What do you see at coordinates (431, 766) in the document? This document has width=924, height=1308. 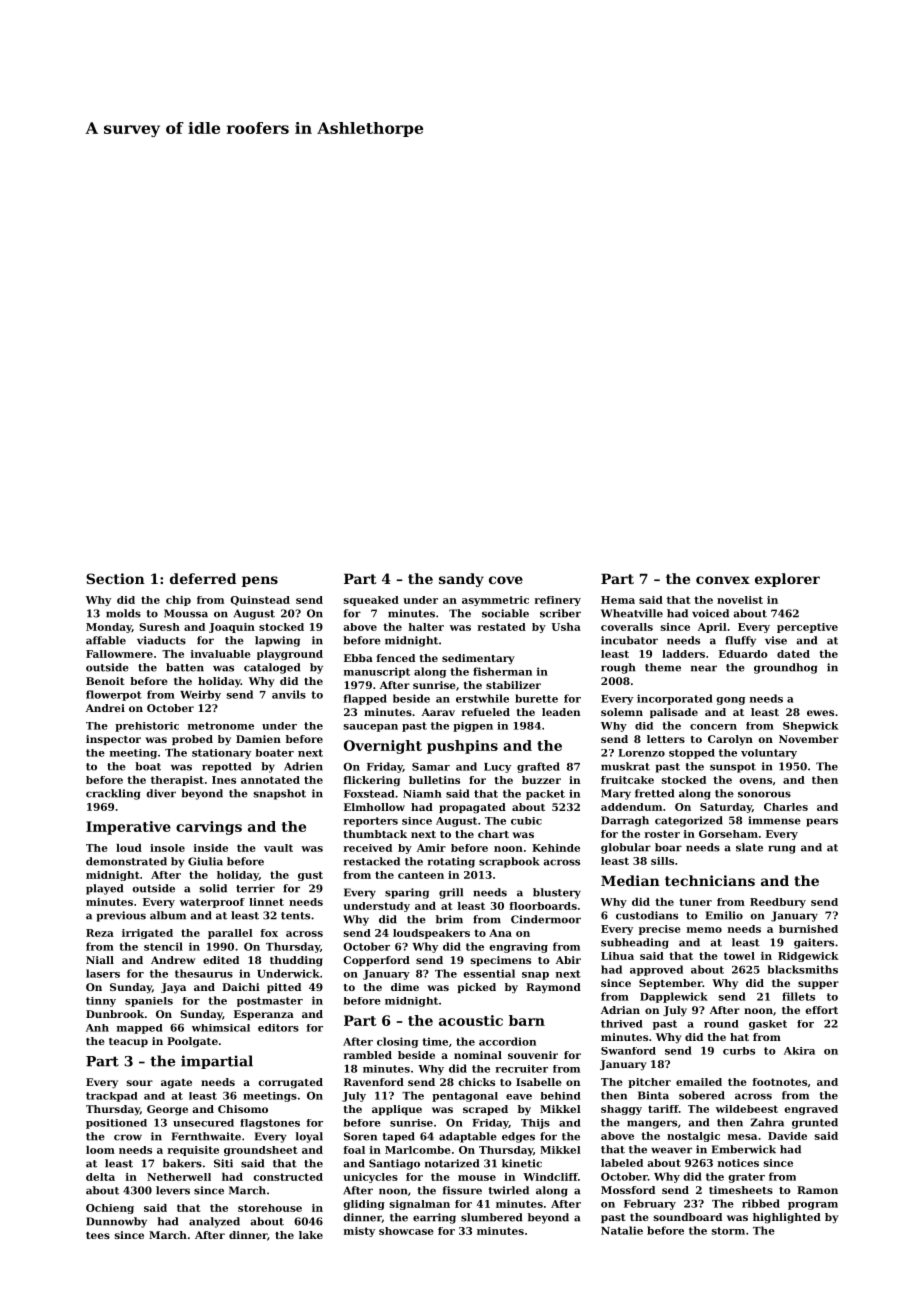 I see `Samar` at bounding box center [431, 766].
